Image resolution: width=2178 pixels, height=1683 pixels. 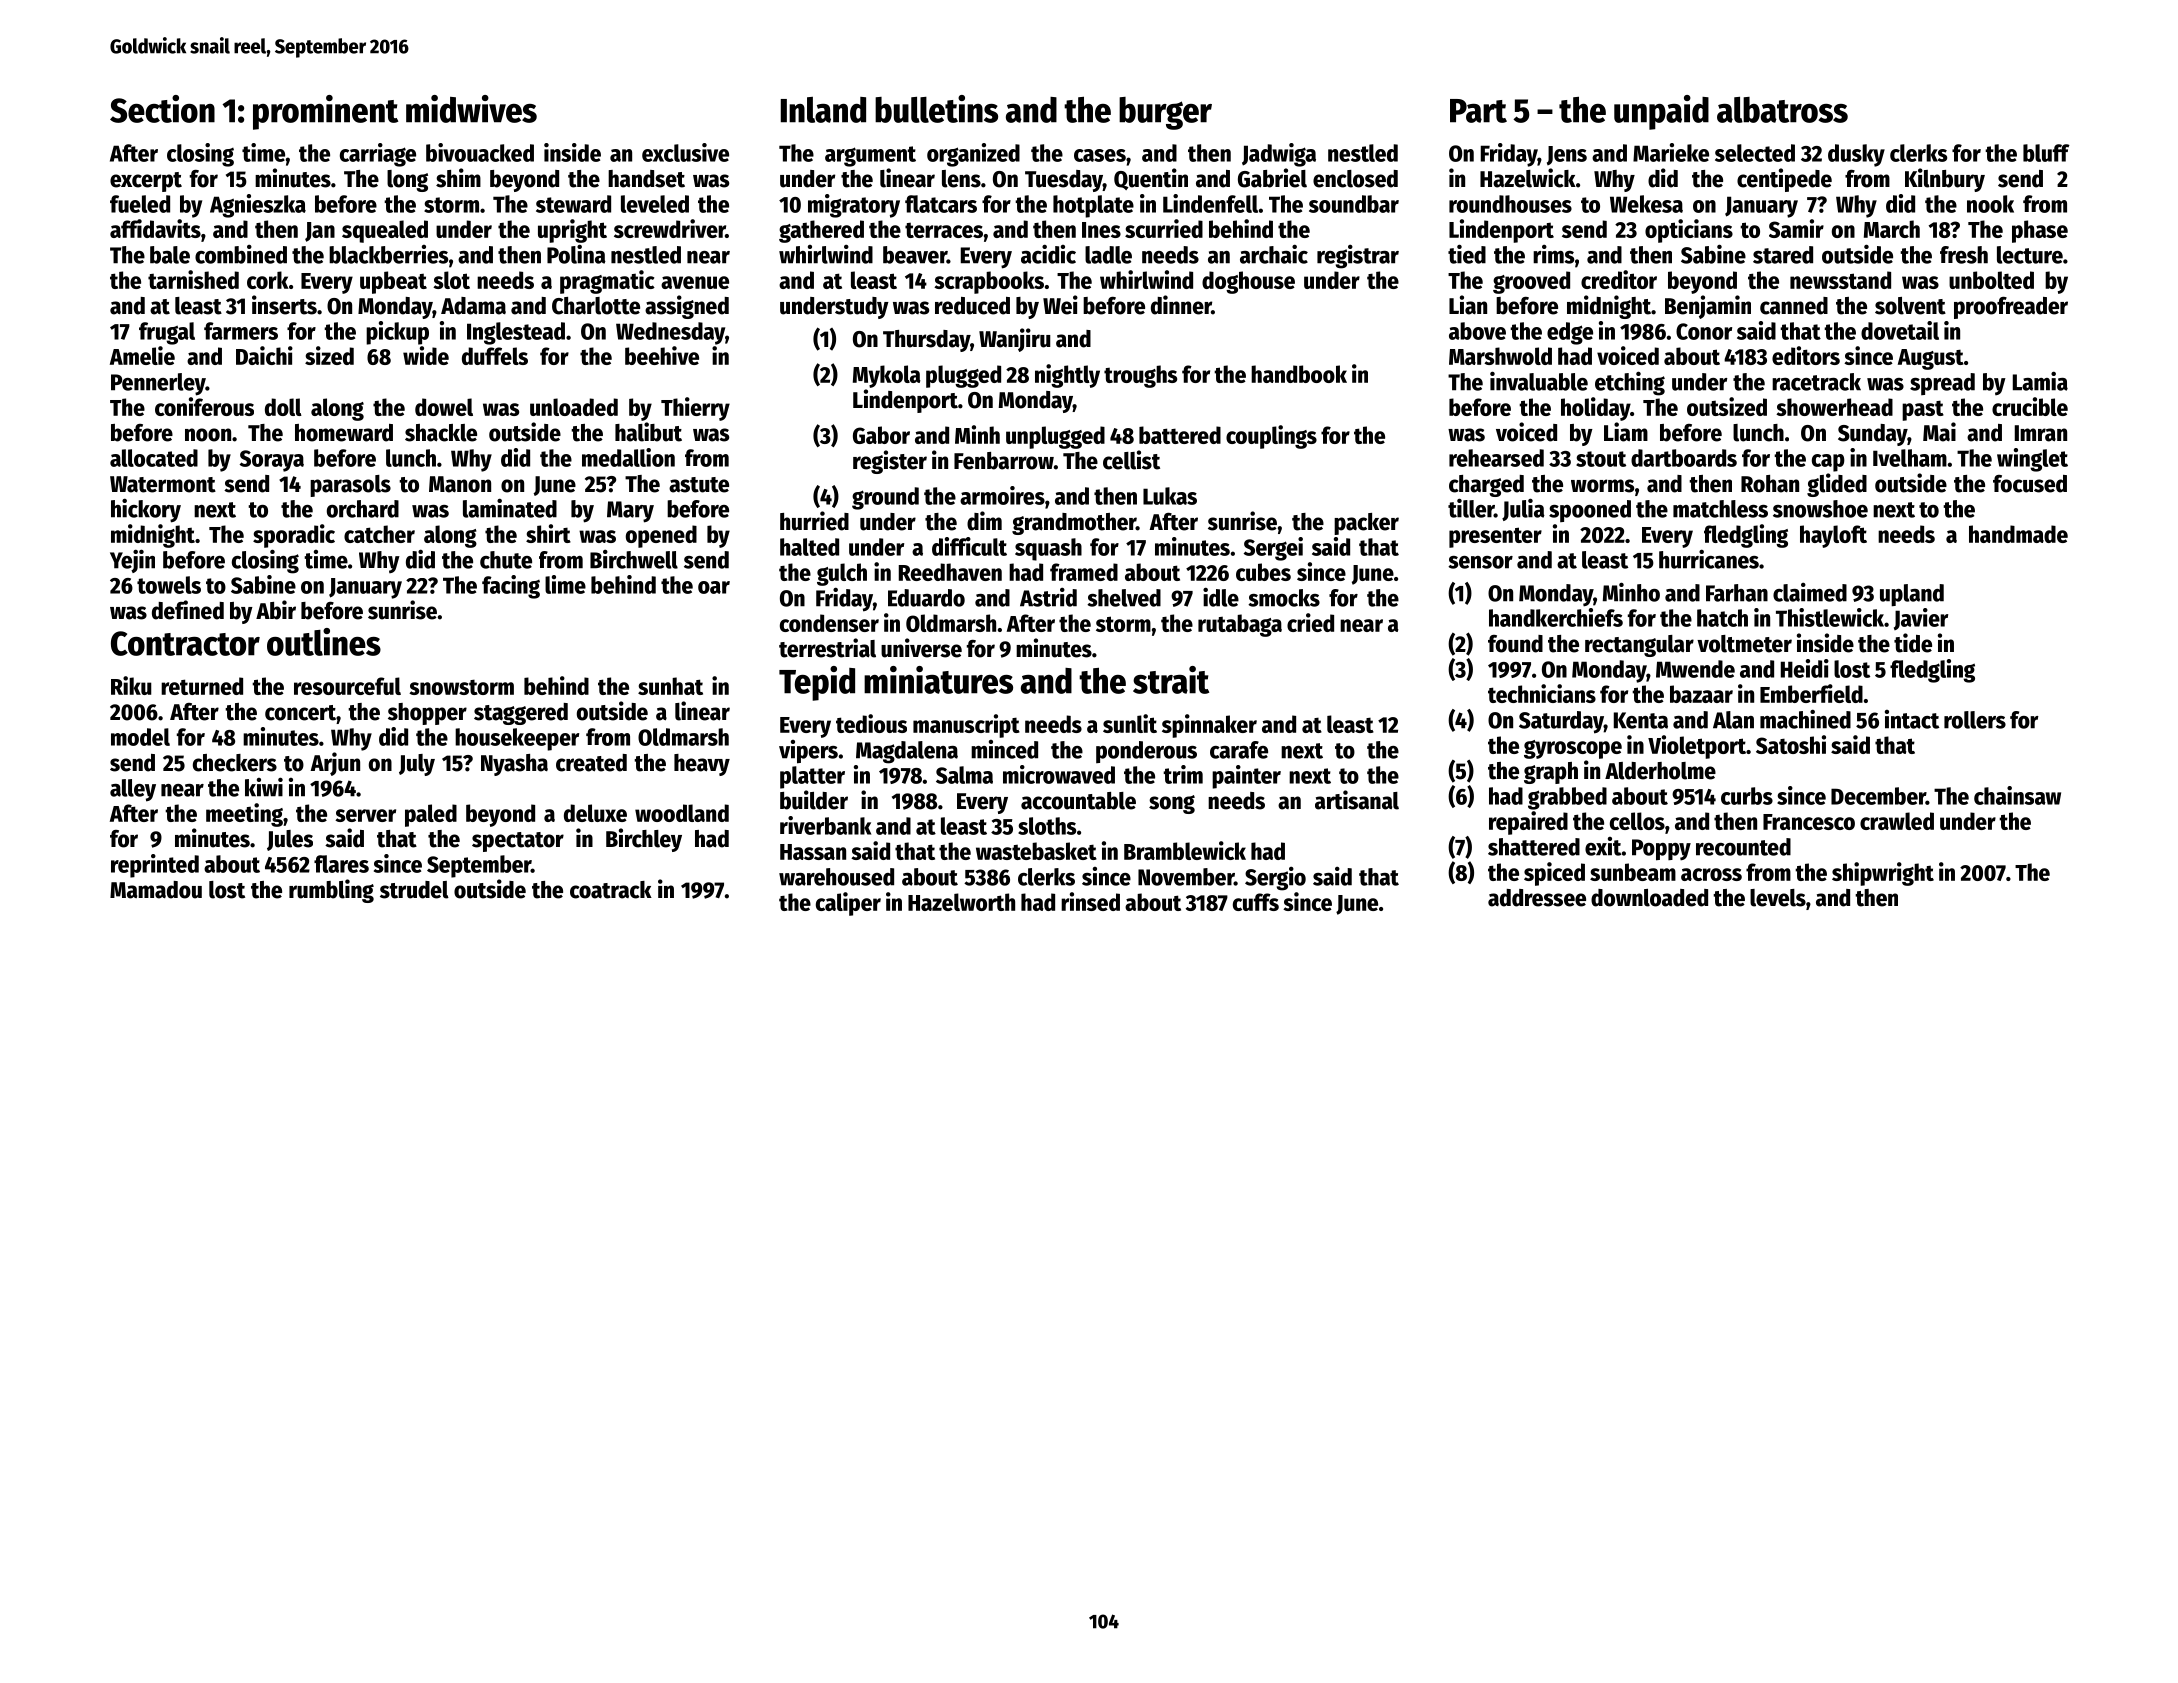 What do you see at coordinates (1180, 435) in the page?
I see `battered` at bounding box center [1180, 435].
